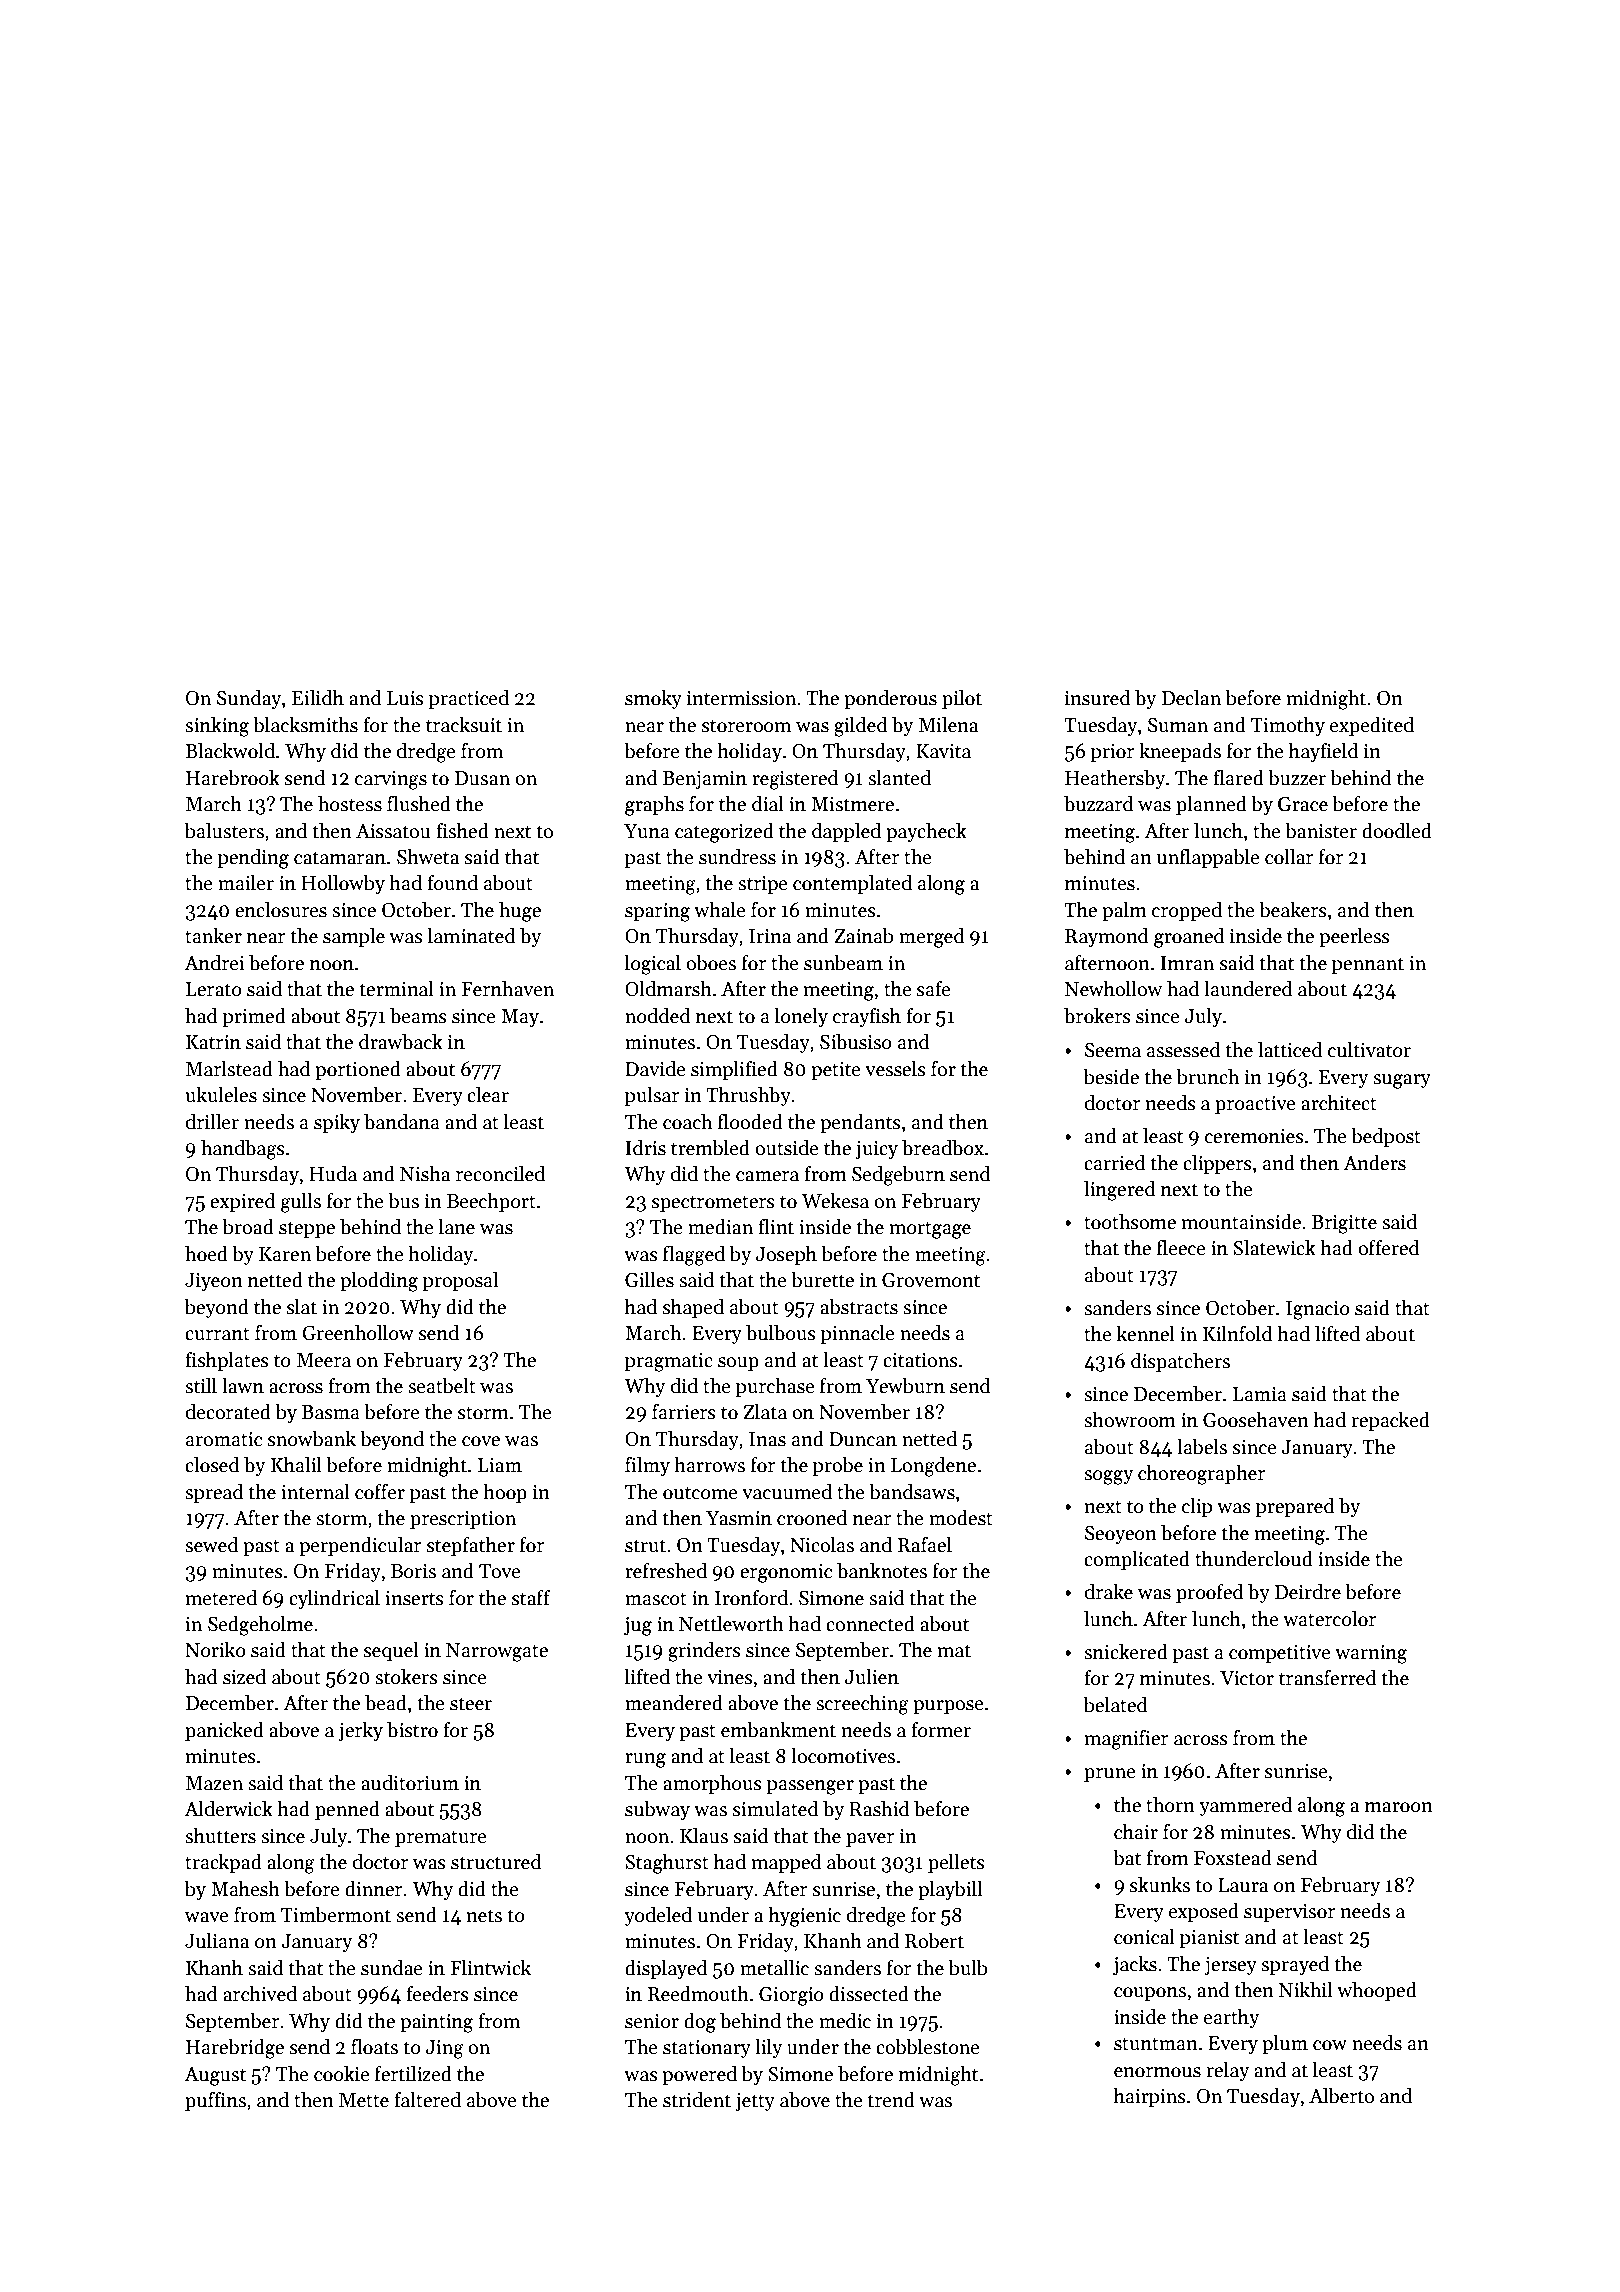 The height and width of the page is (2292, 1620). I want to click on Alberto, so click(1341, 2096).
